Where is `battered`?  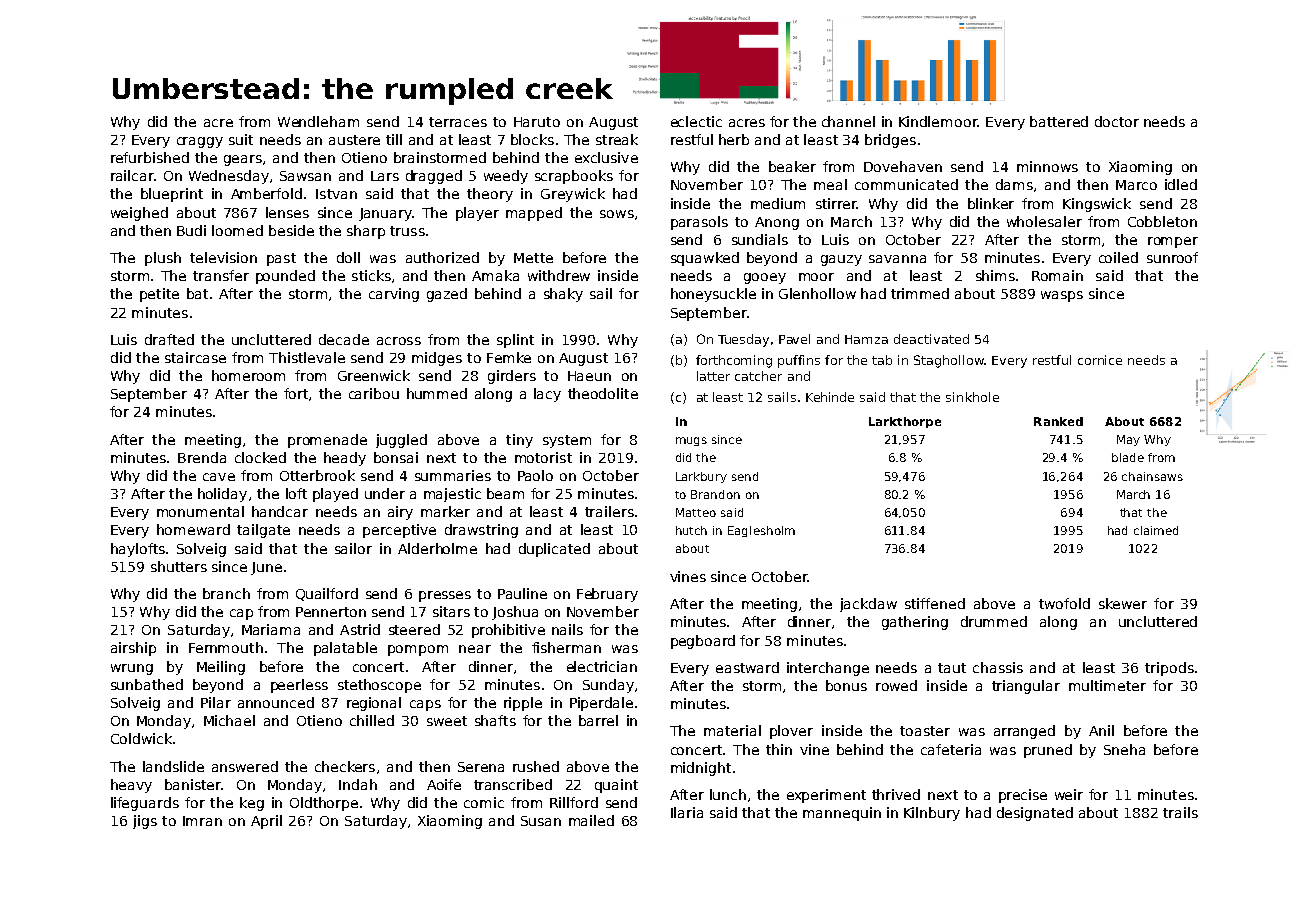
battered is located at coordinates (1059, 121).
